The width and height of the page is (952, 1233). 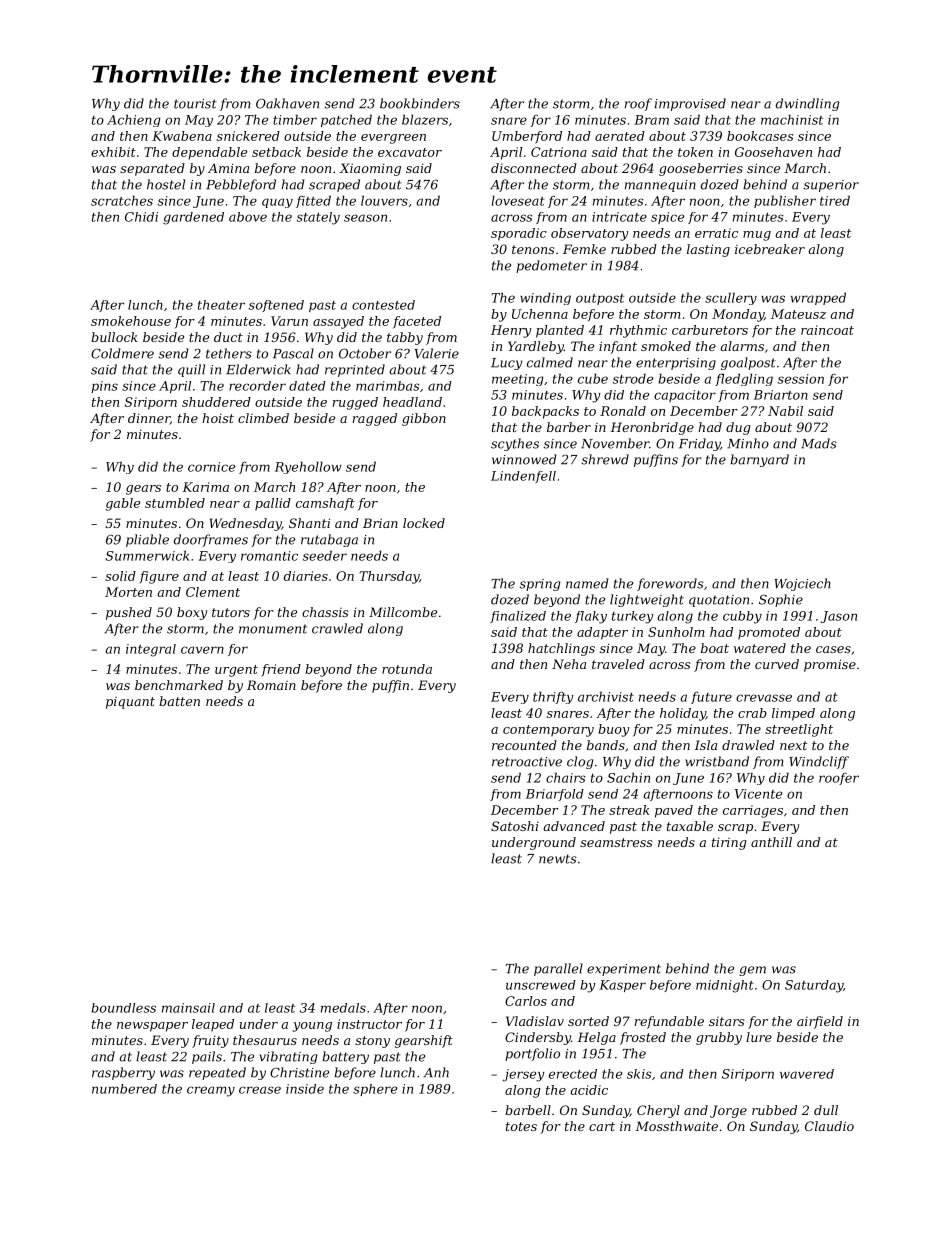 What do you see at coordinates (748, 745) in the page?
I see `drawled` at bounding box center [748, 745].
